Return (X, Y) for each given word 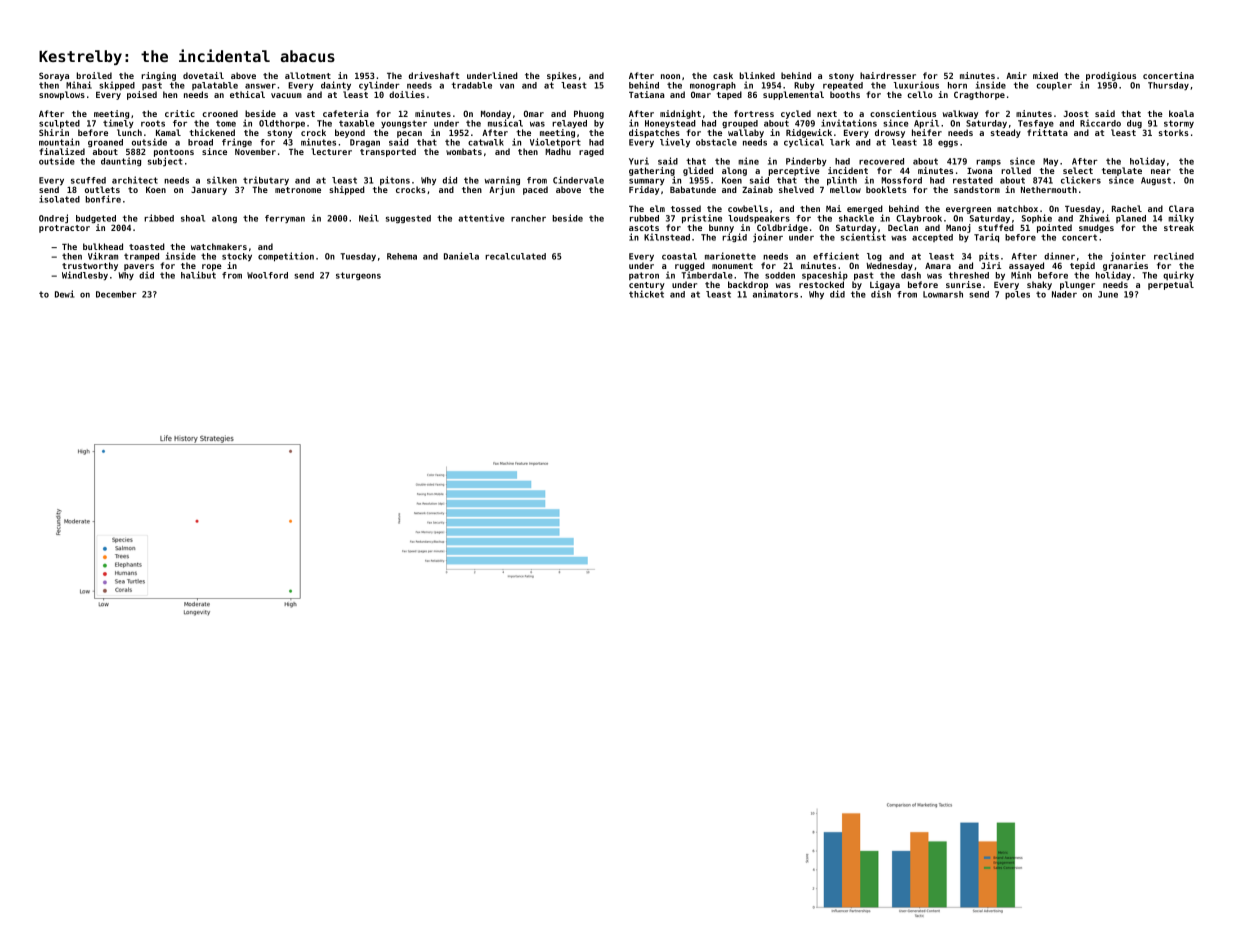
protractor (64, 229)
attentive (481, 218)
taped (729, 95)
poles (1017, 295)
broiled (94, 75)
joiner (768, 238)
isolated (59, 199)
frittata (1047, 132)
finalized (62, 151)
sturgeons (358, 276)
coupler (1054, 86)
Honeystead (670, 124)
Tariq (986, 238)
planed (1131, 219)
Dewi (65, 294)
